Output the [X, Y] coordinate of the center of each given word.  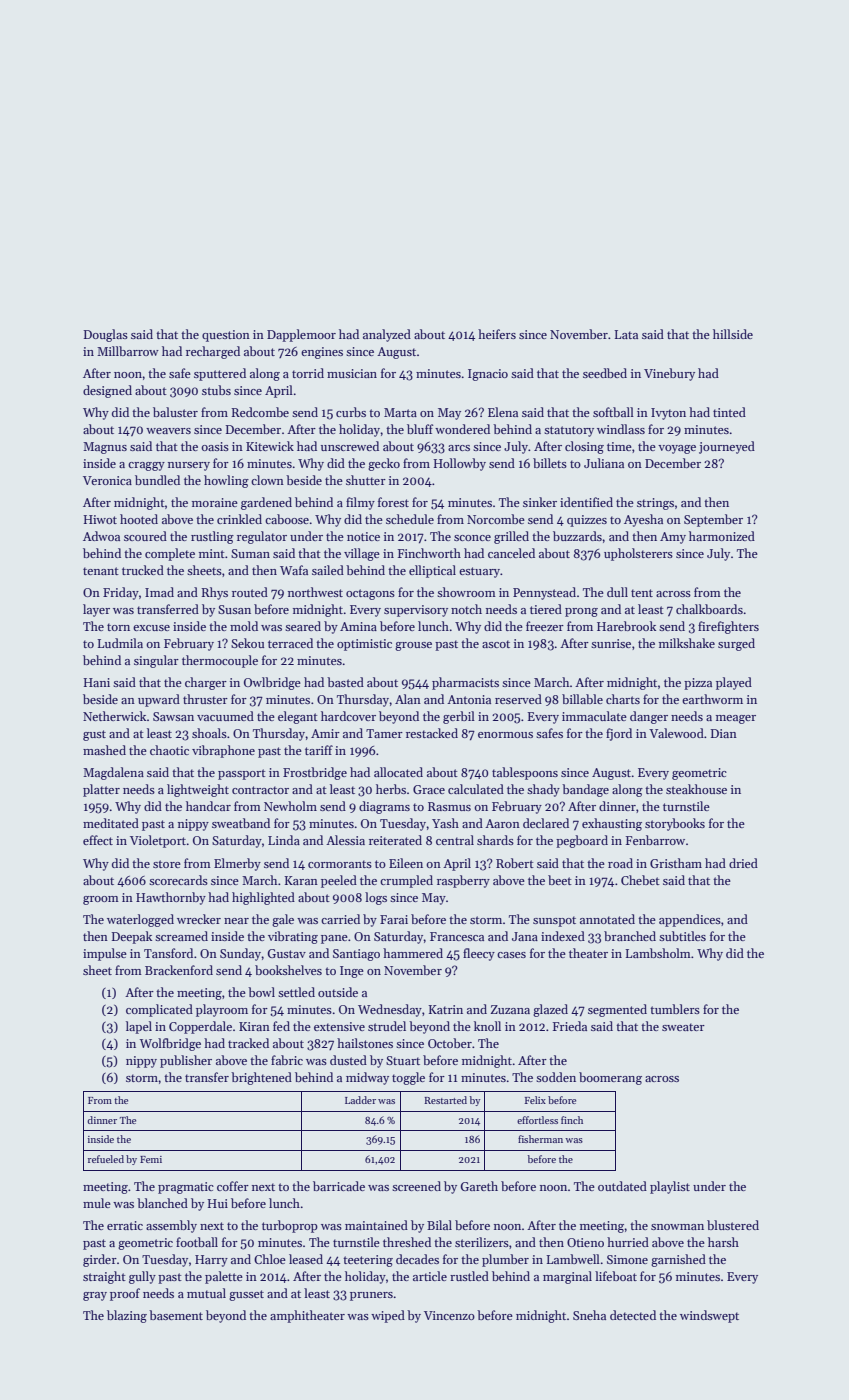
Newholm [290, 806]
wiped [388, 1316]
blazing [127, 1316]
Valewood [676, 733]
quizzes [587, 521]
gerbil [459, 717]
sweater [683, 1027]
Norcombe [496, 519]
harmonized [722, 536]
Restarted [445, 1100]
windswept [709, 1316]
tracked [248, 1043]
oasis [215, 446]
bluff [420, 429]
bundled [157, 480]
